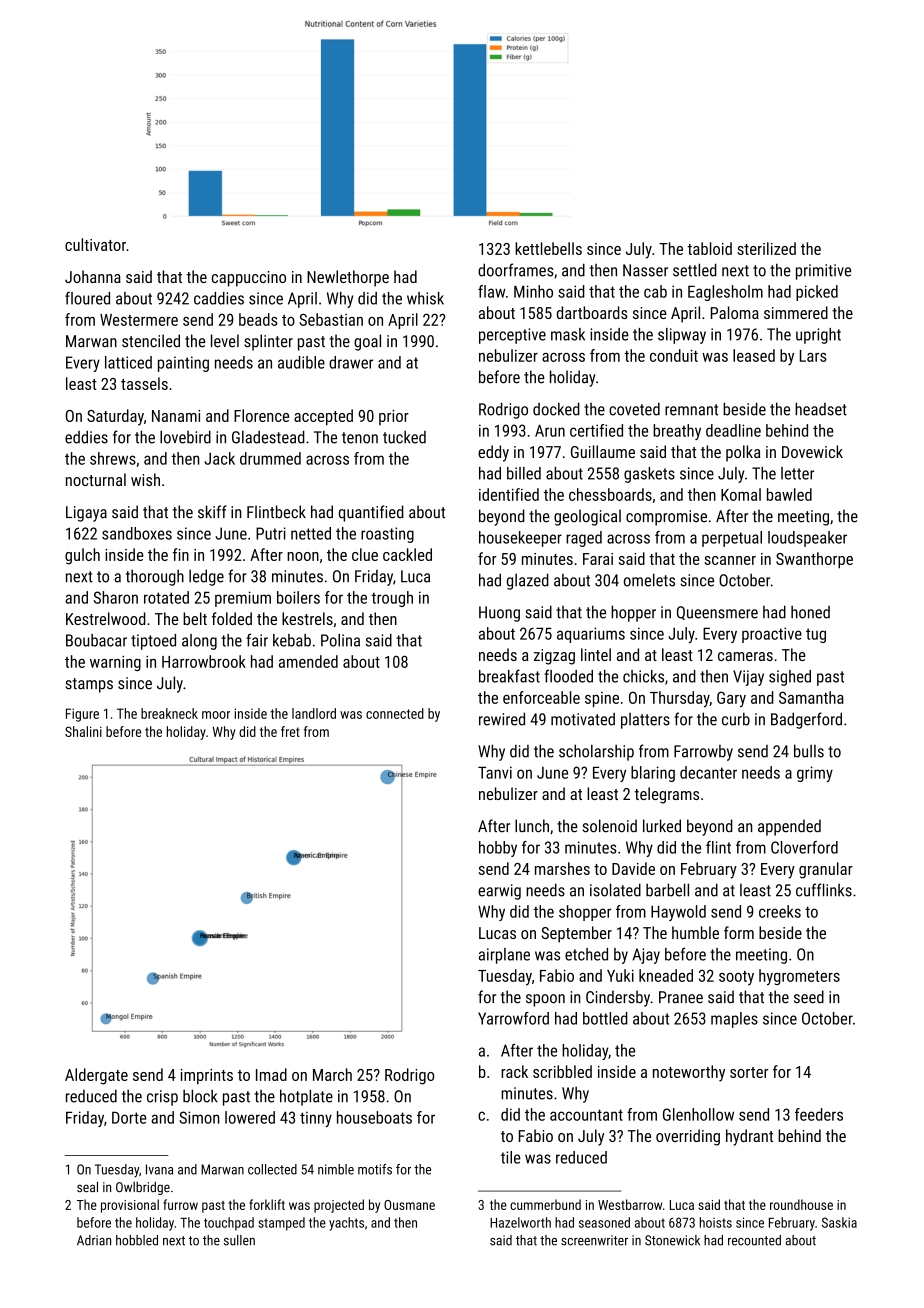  Describe the element at coordinates (816, 635) in the screenshot. I see `tug` at that location.
